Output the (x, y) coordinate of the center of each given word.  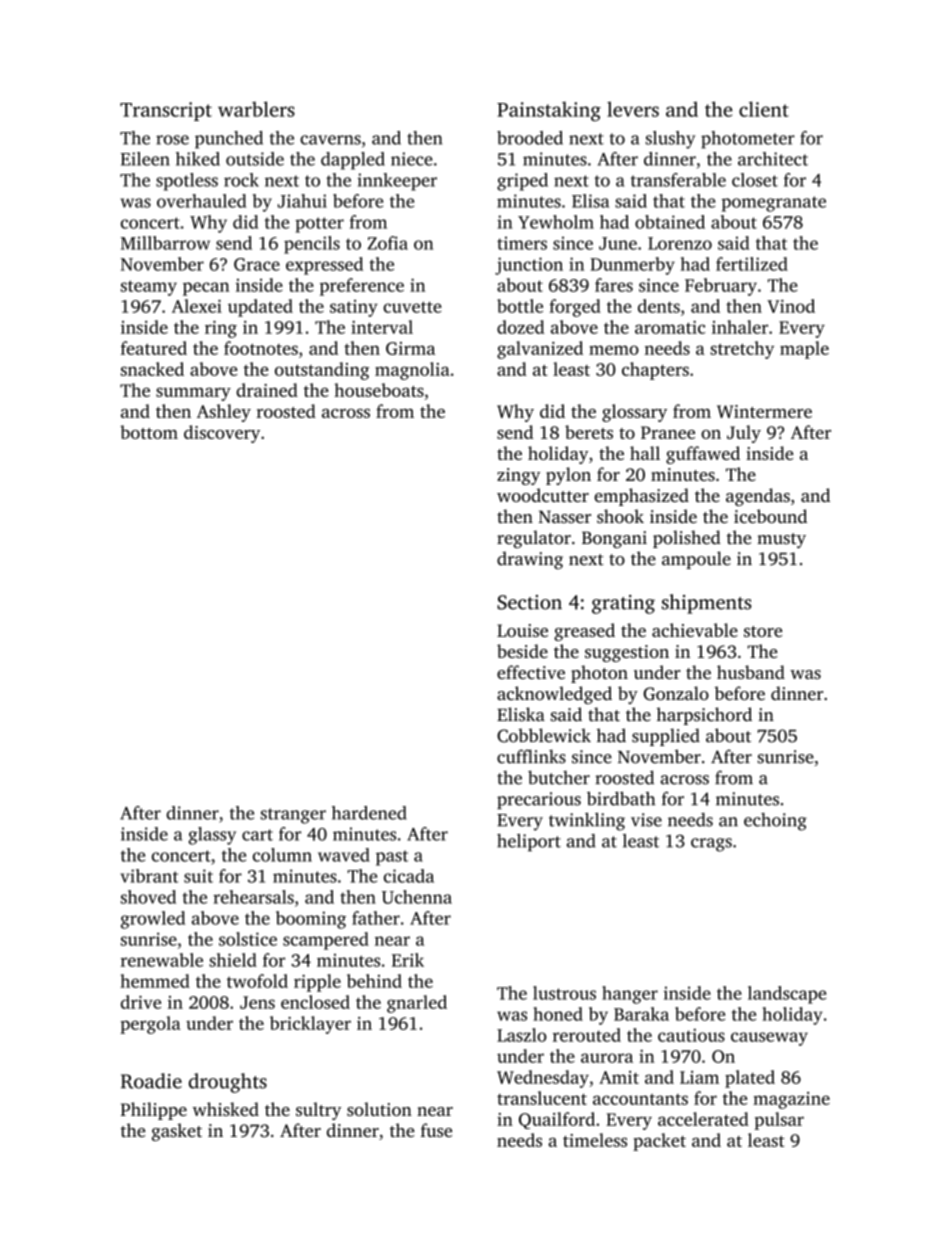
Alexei (197, 306)
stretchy (742, 350)
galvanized (540, 350)
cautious (691, 1035)
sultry (318, 1111)
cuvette (412, 307)
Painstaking (549, 111)
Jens (257, 1002)
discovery (222, 434)
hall (645, 453)
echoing (775, 822)
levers (633, 109)
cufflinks (531, 756)
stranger (293, 816)
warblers (256, 109)
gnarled (417, 1004)
